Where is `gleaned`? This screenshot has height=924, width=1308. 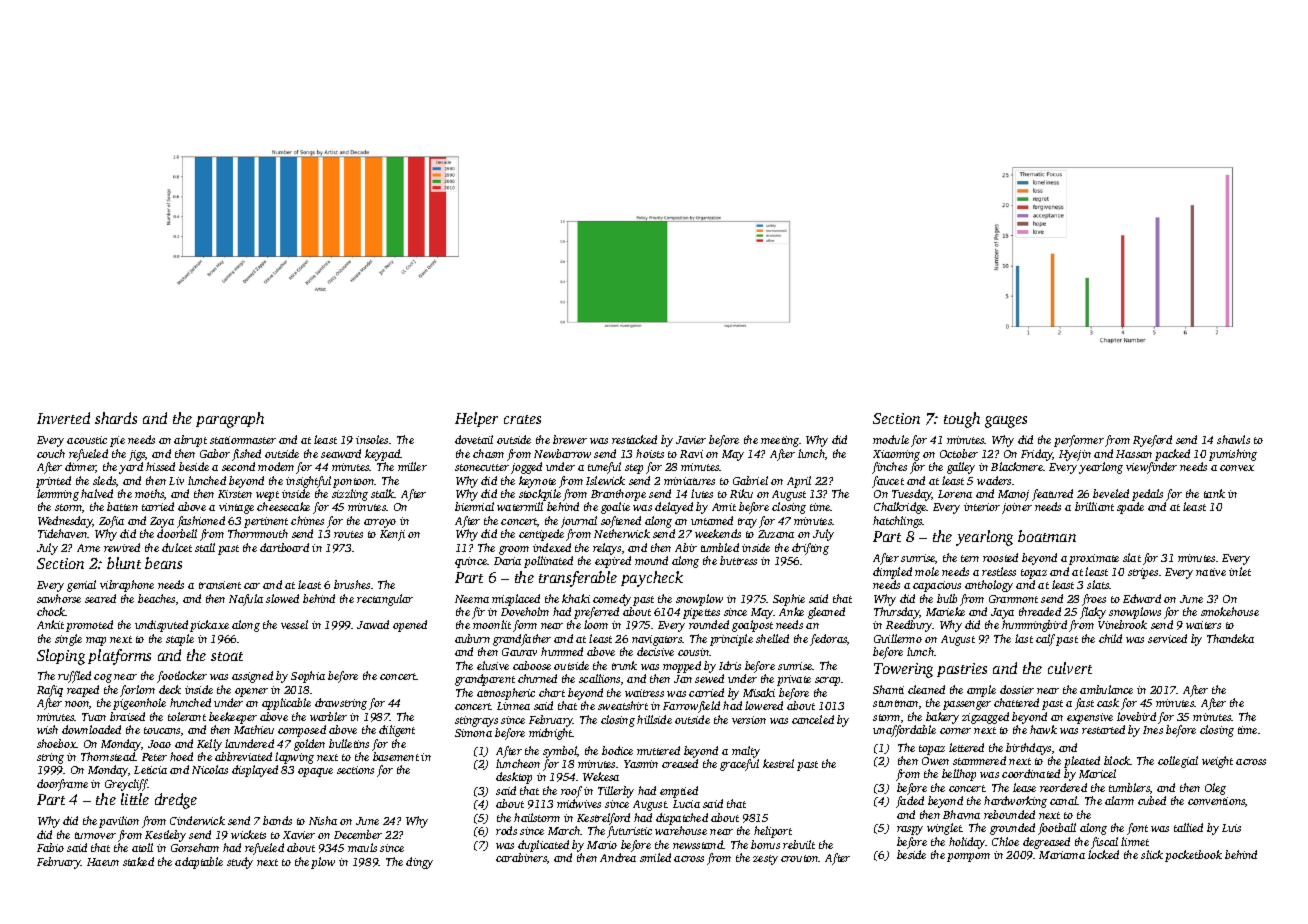 gleaned is located at coordinates (826, 613).
